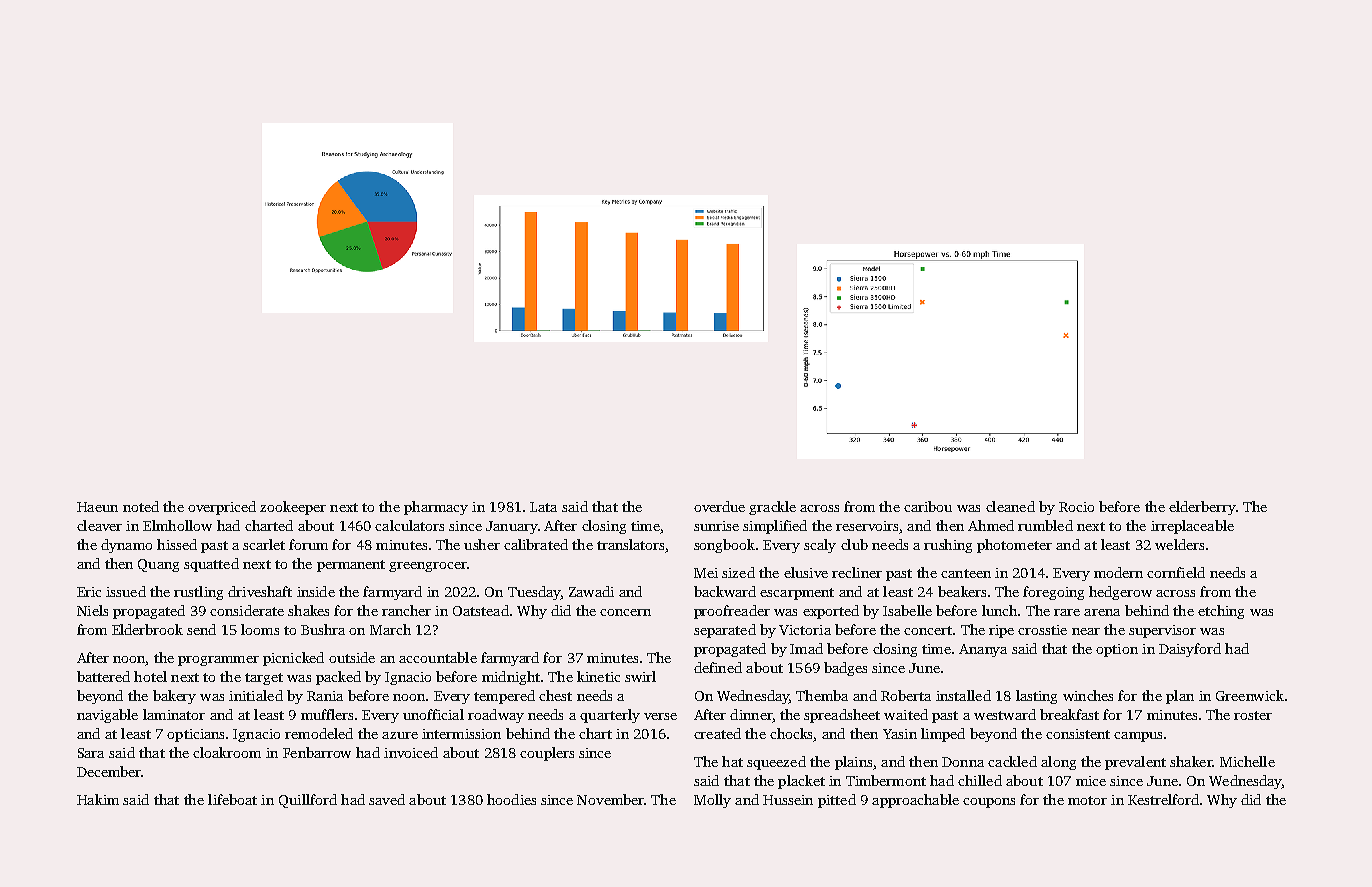 This screenshot has height=887, width=1372. What do you see at coordinates (247, 610) in the screenshot?
I see `considerate` at bounding box center [247, 610].
